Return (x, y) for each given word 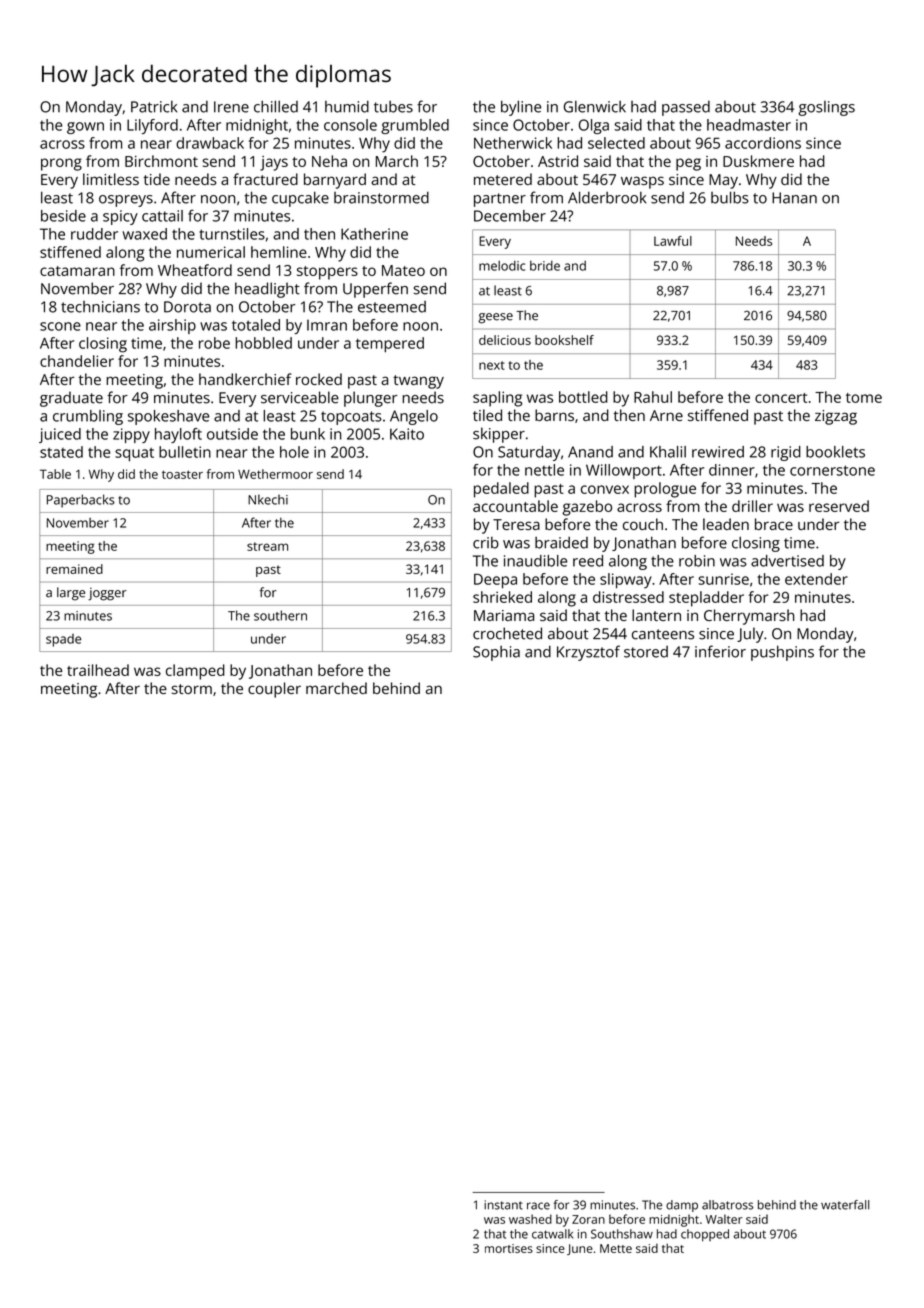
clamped (195, 672)
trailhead (98, 670)
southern (280, 615)
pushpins (782, 653)
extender (816, 579)
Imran (327, 325)
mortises (509, 1248)
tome (864, 398)
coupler (274, 690)
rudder (94, 234)
